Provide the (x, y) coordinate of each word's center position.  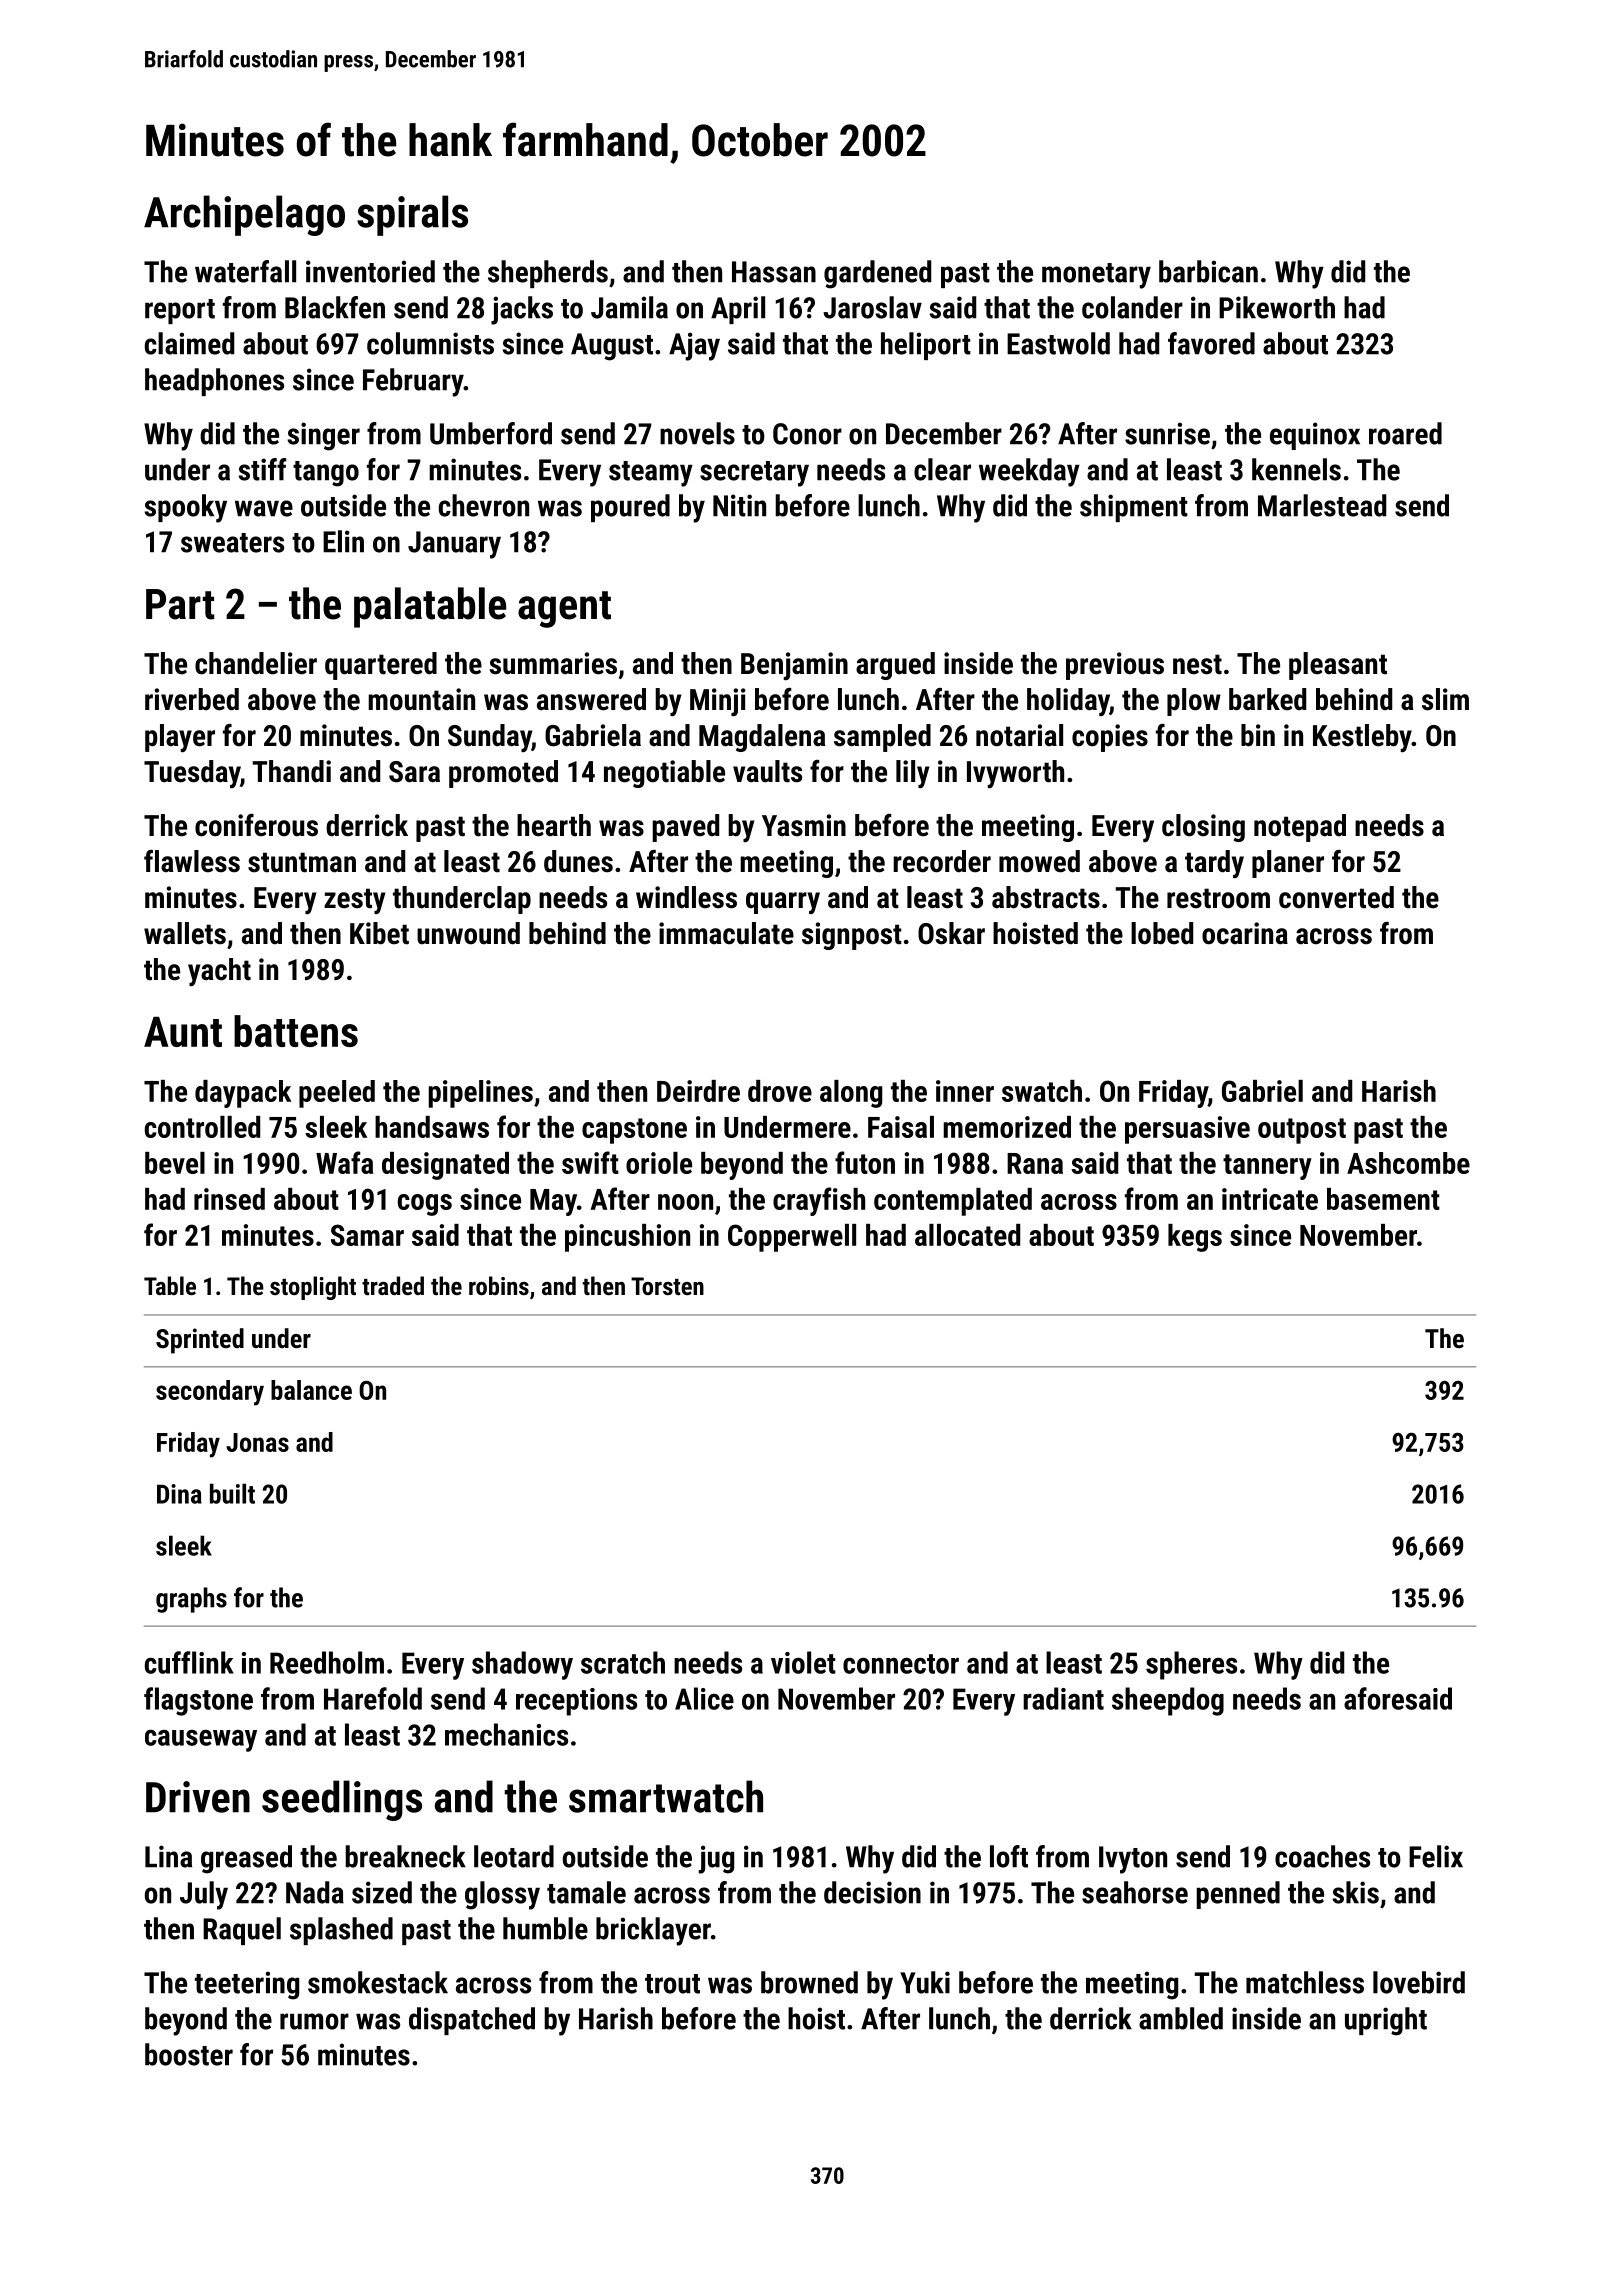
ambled (1181, 2018)
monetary (1096, 276)
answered (591, 699)
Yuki (925, 1982)
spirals (412, 215)
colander (1132, 307)
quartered (381, 666)
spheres (1191, 1665)
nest (1197, 664)
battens (296, 1031)
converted (1336, 897)
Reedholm (327, 1662)
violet (803, 1662)
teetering (247, 1985)
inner (965, 1091)
